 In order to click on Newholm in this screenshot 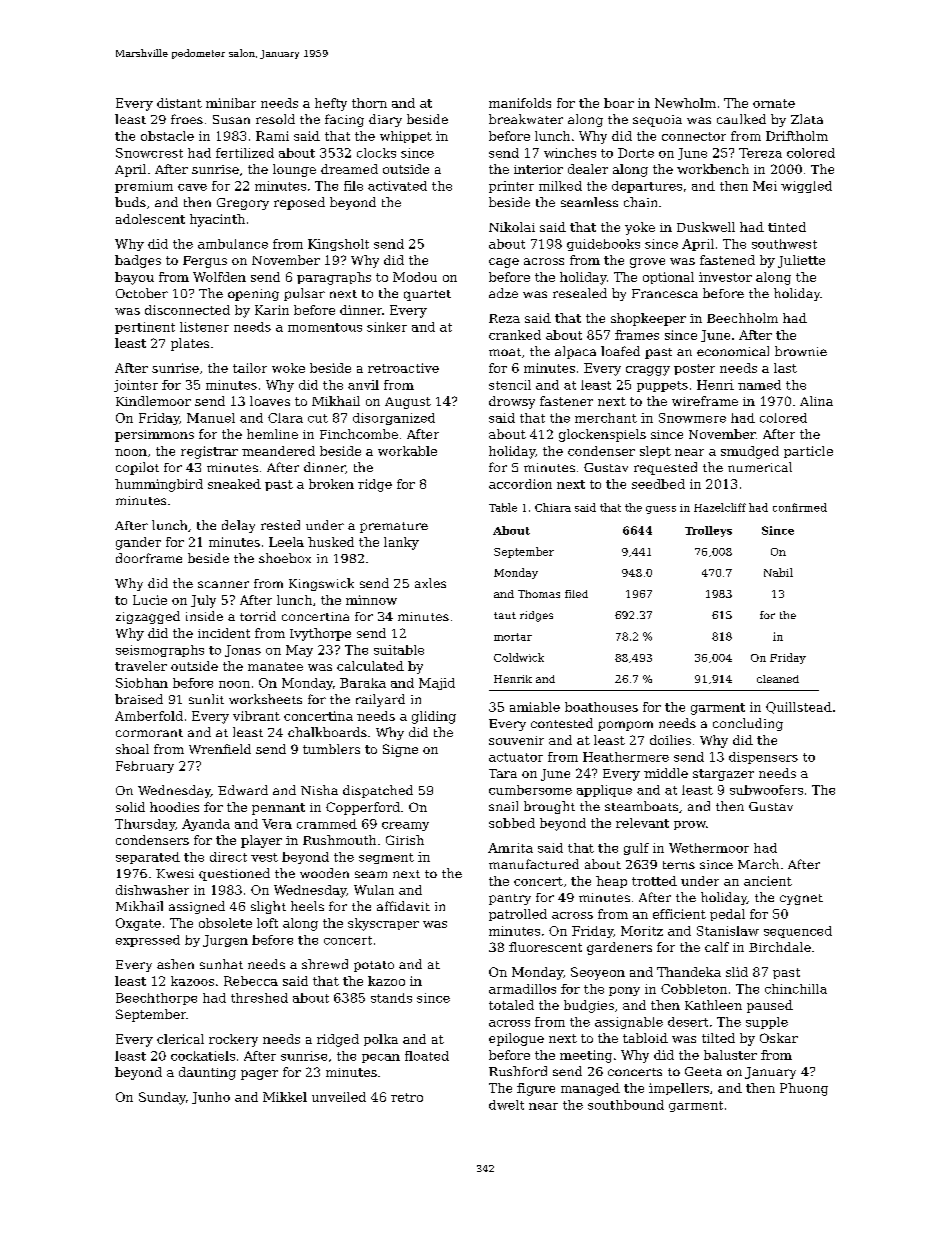, I will do `click(685, 103)`.
